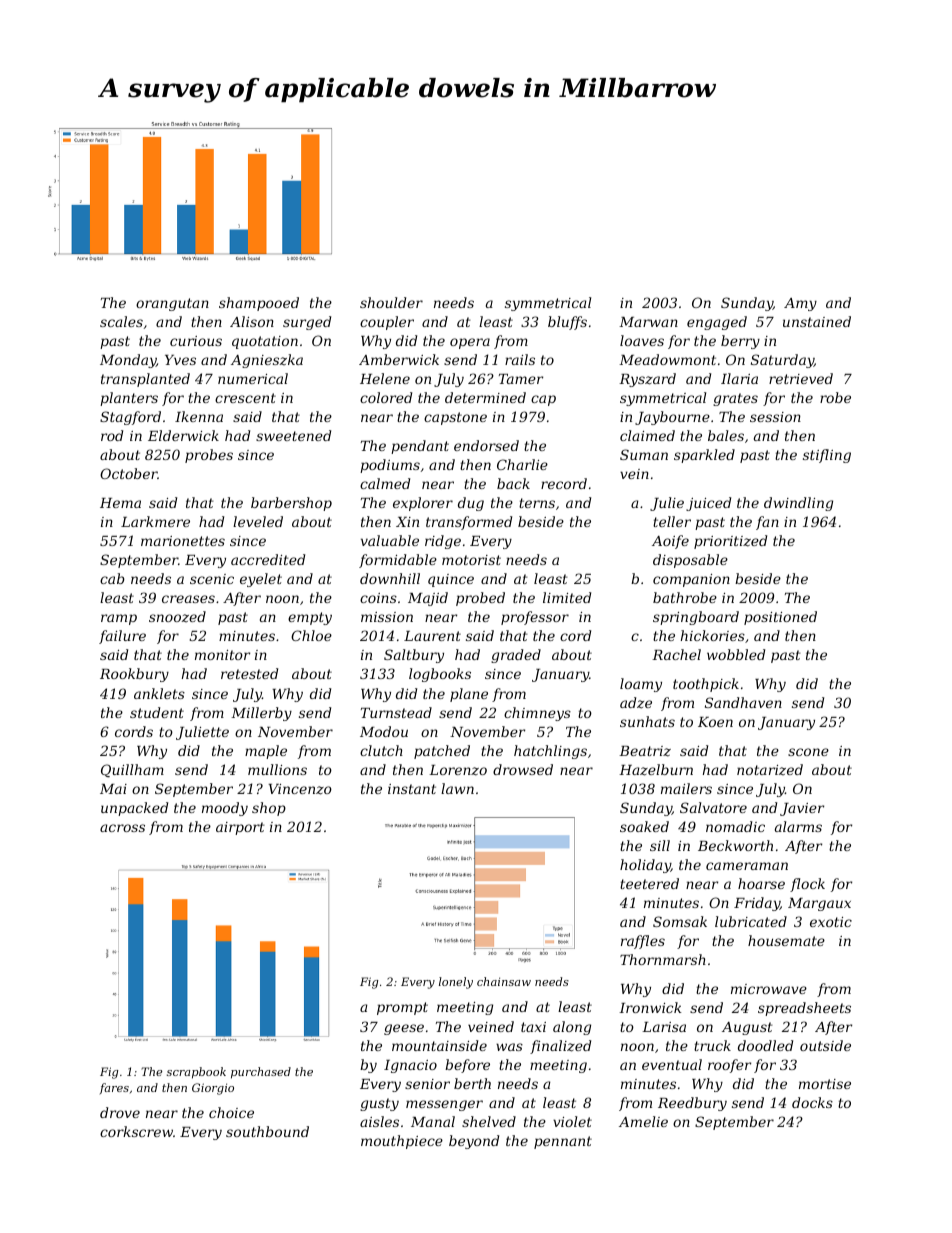 This page has height=1233, width=952. Describe the element at coordinates (643, 942) in the page. I see `raffles` at that location.
